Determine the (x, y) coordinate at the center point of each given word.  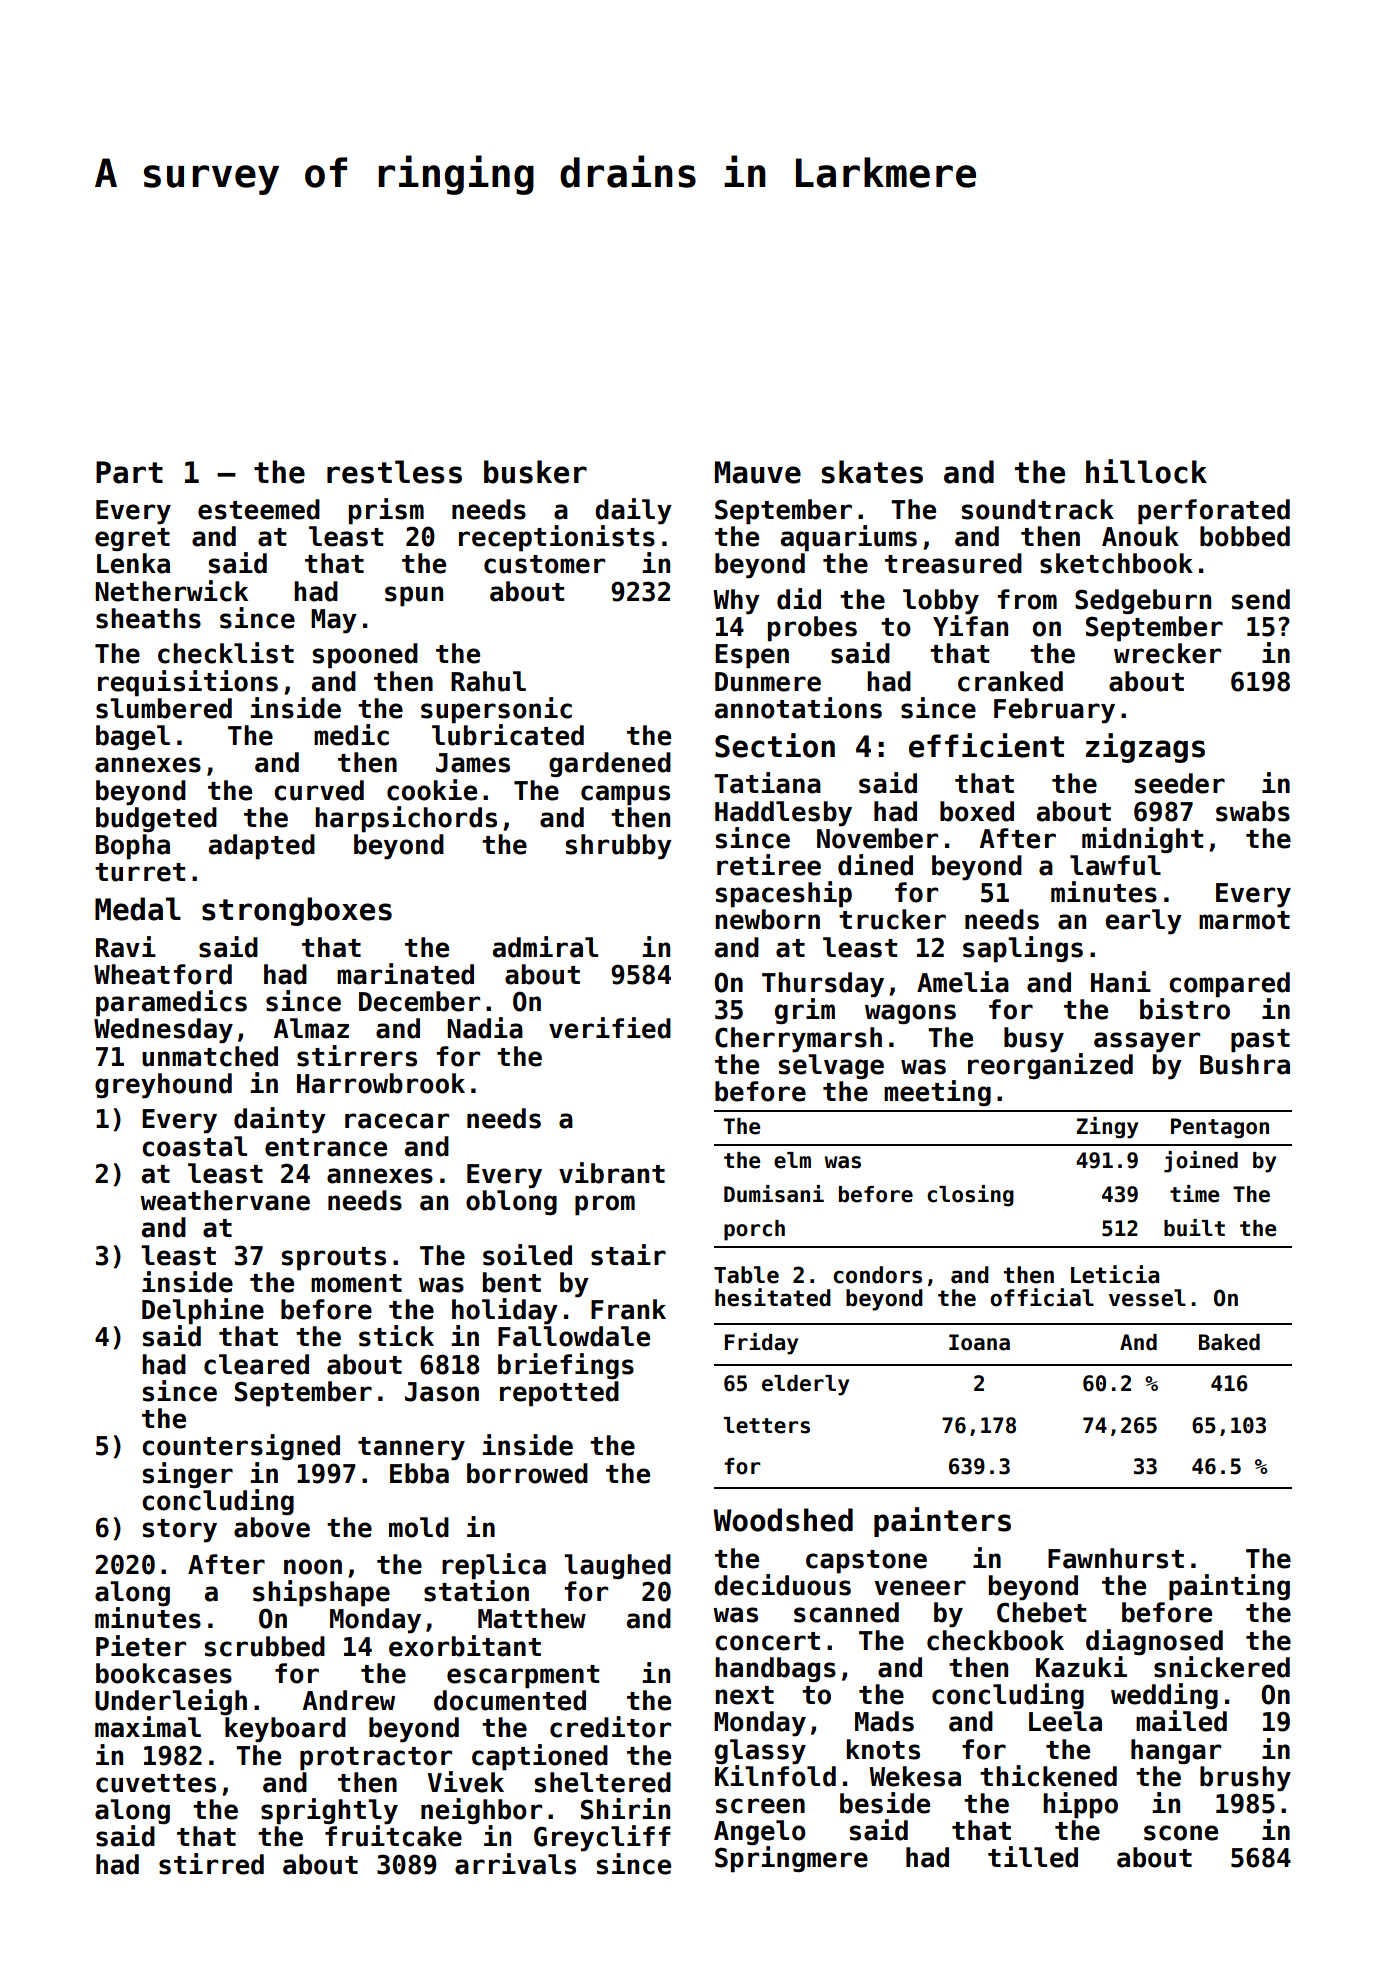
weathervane (225, 1200)
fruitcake (393, 1836)
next (744, 1695)
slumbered (164, 708)
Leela (1065, 1721)
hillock (1146, 471)
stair (628, 1255)
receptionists (557, 538)
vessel (1147, 1298)
